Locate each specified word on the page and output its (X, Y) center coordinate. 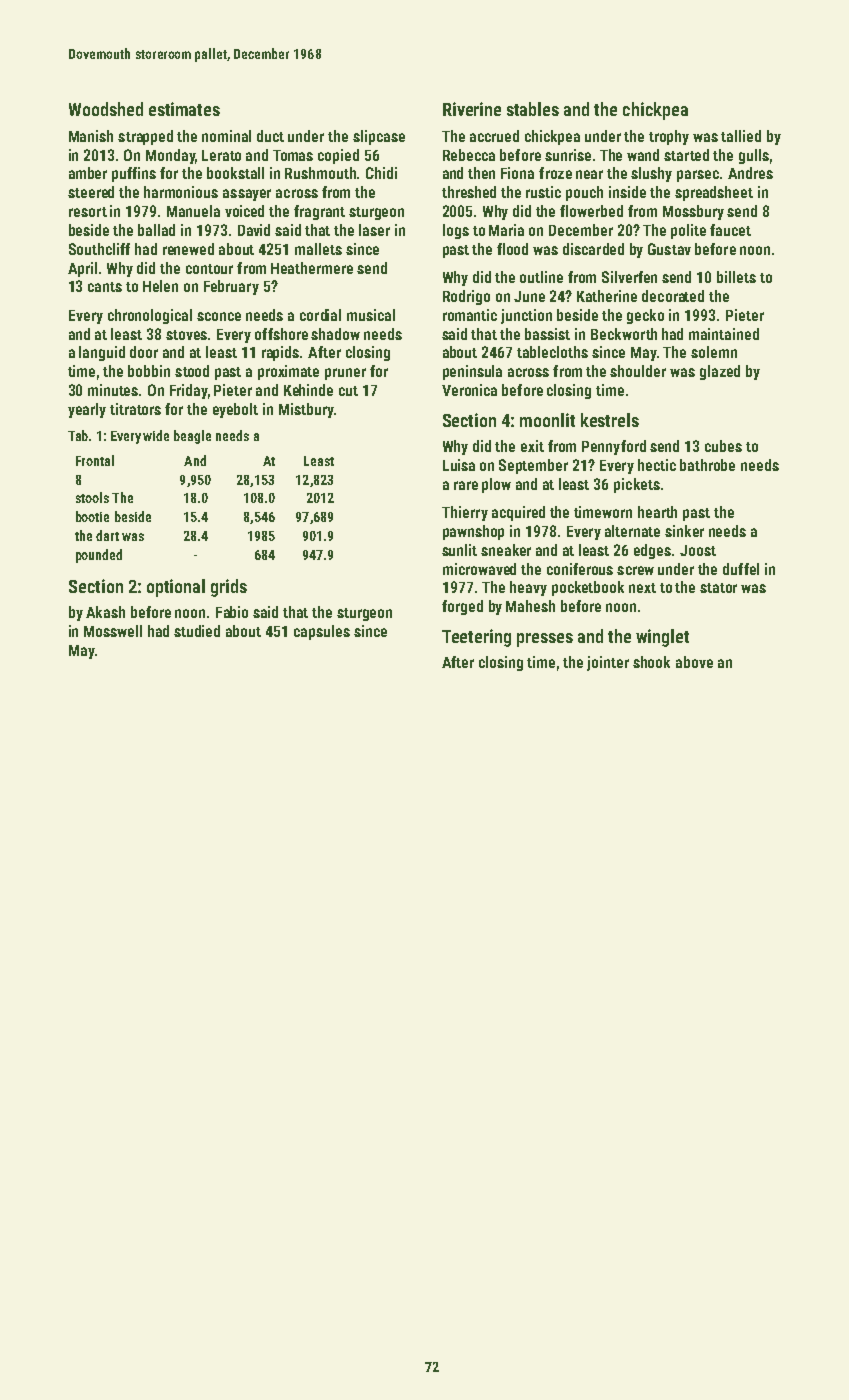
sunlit (459, 550)
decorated (673, 296)
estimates (184, 109)
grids (229, 588)
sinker (684, 531)
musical (371, 315)
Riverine (472, 109)
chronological (150, 316)
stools (92, 497)
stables (533, 109)
